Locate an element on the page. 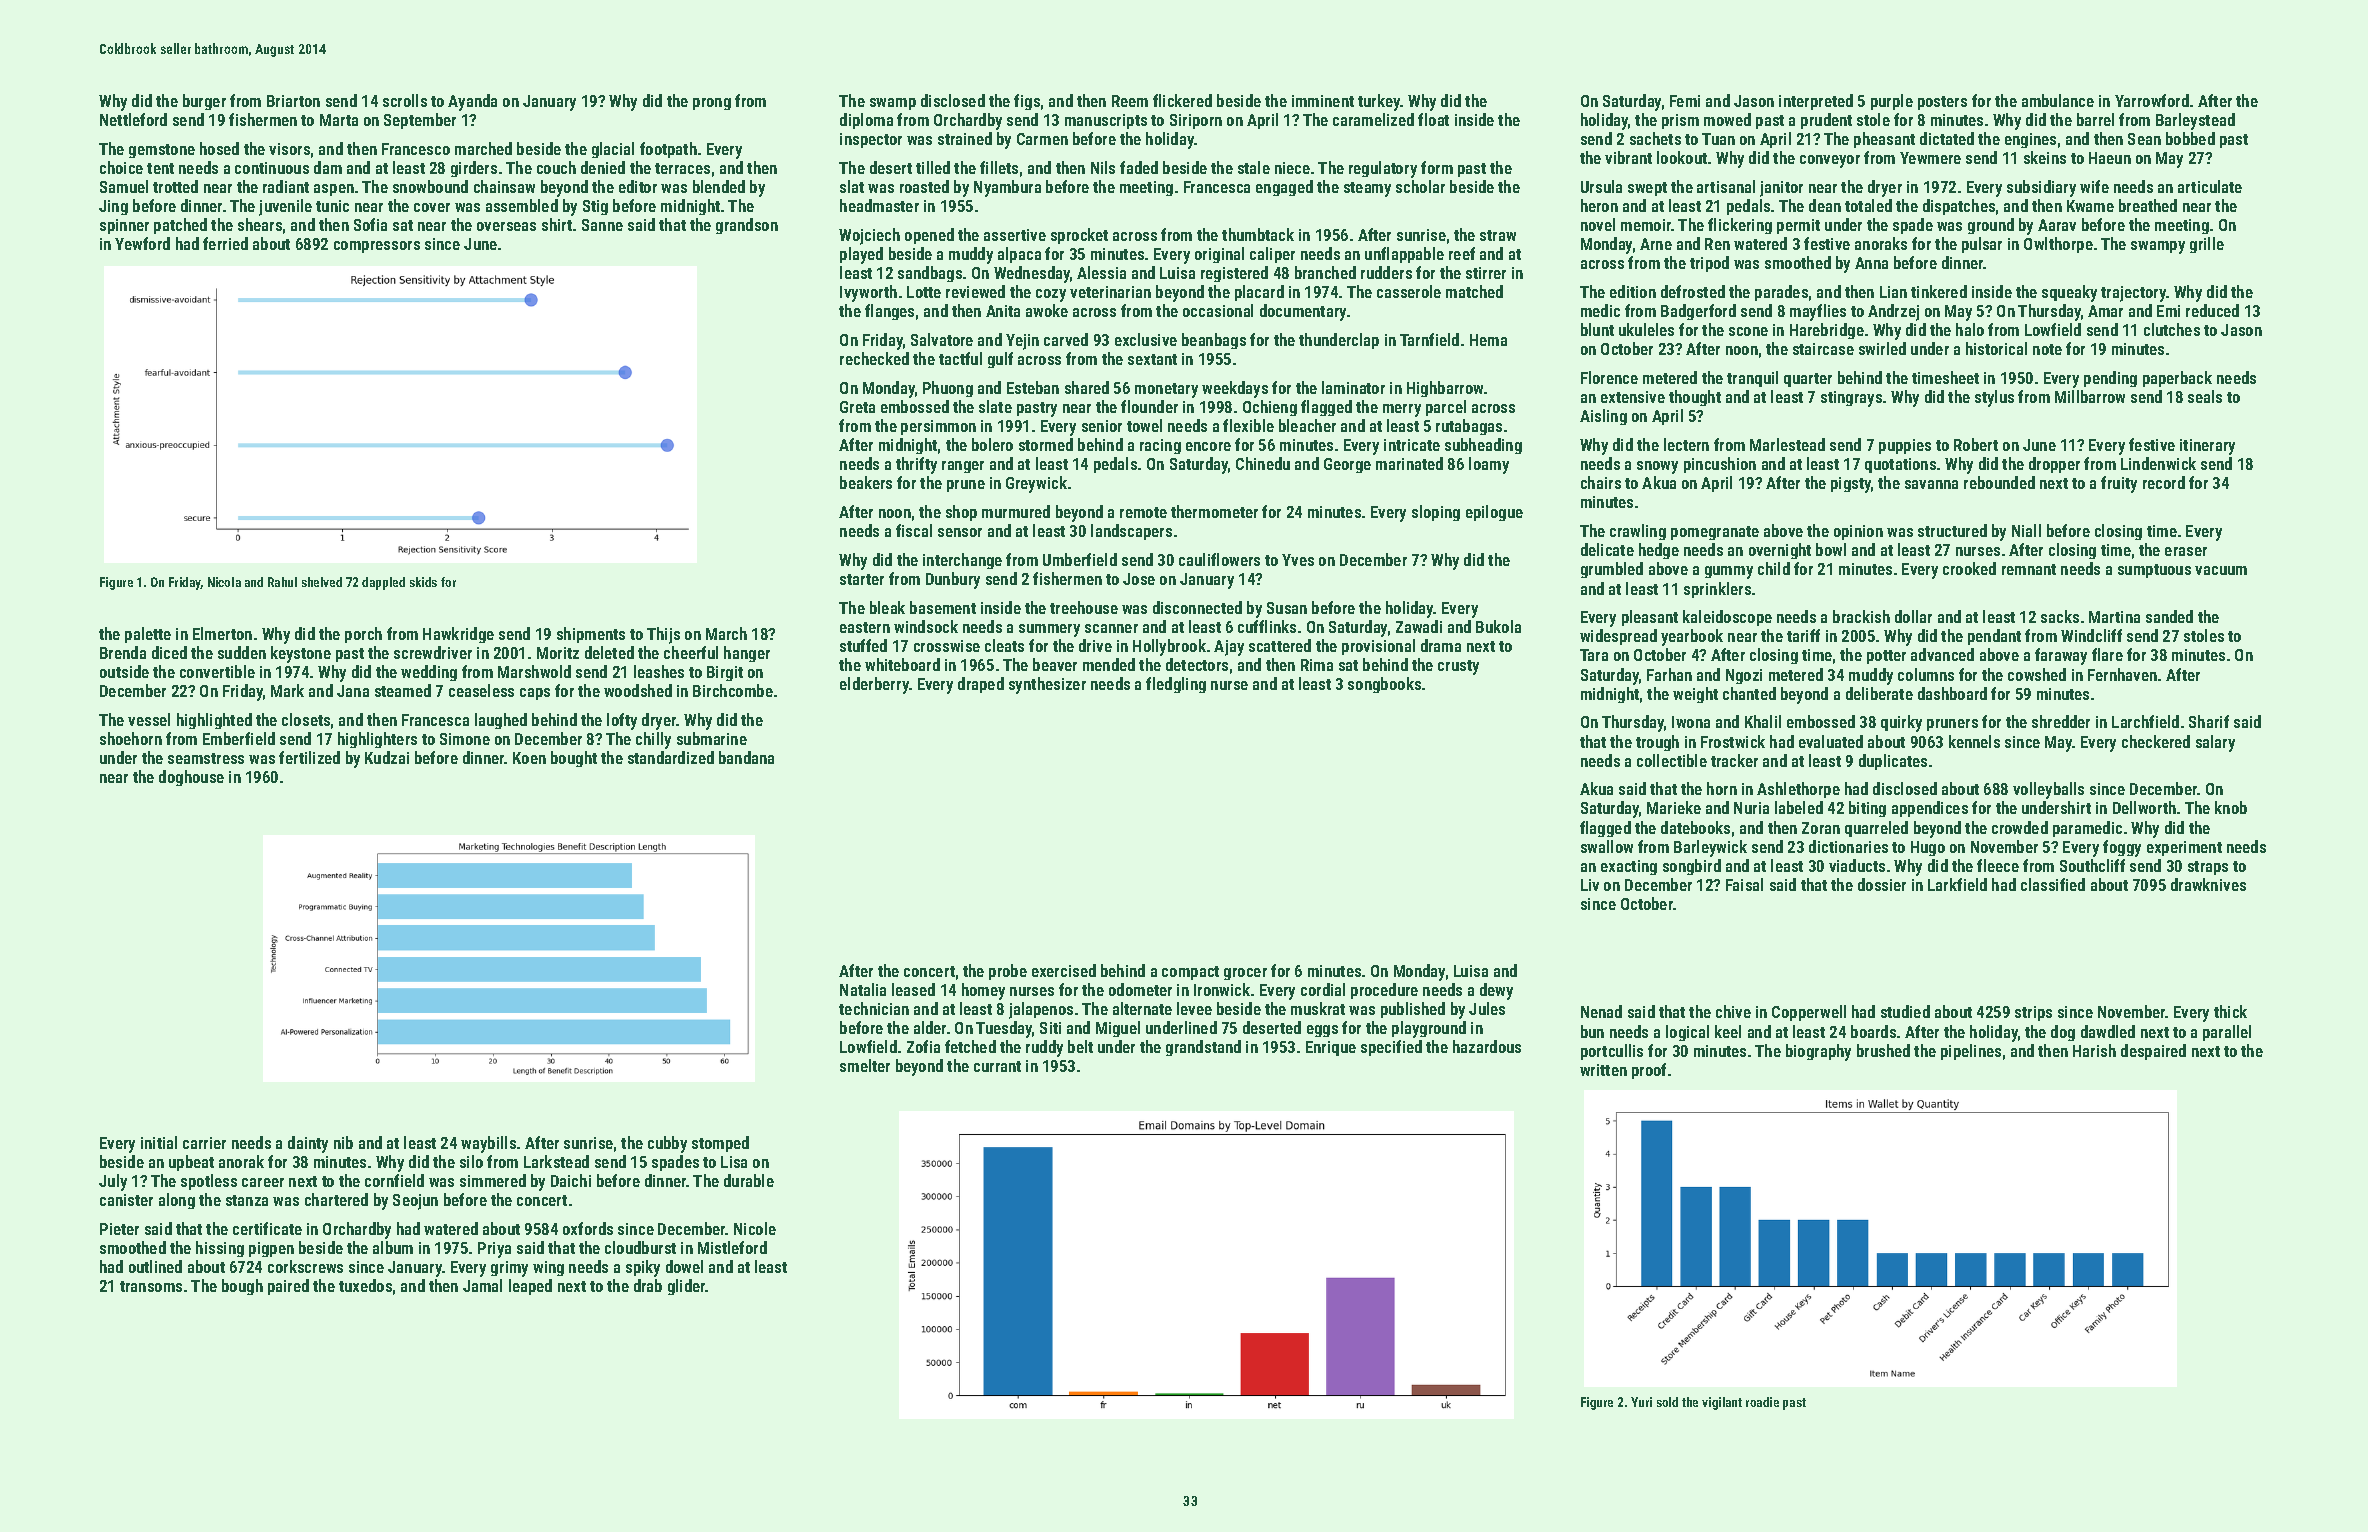 Image resolution: width=2368 pixels, height=1532 pixels. classified is located at coordinates (2053, 884).
